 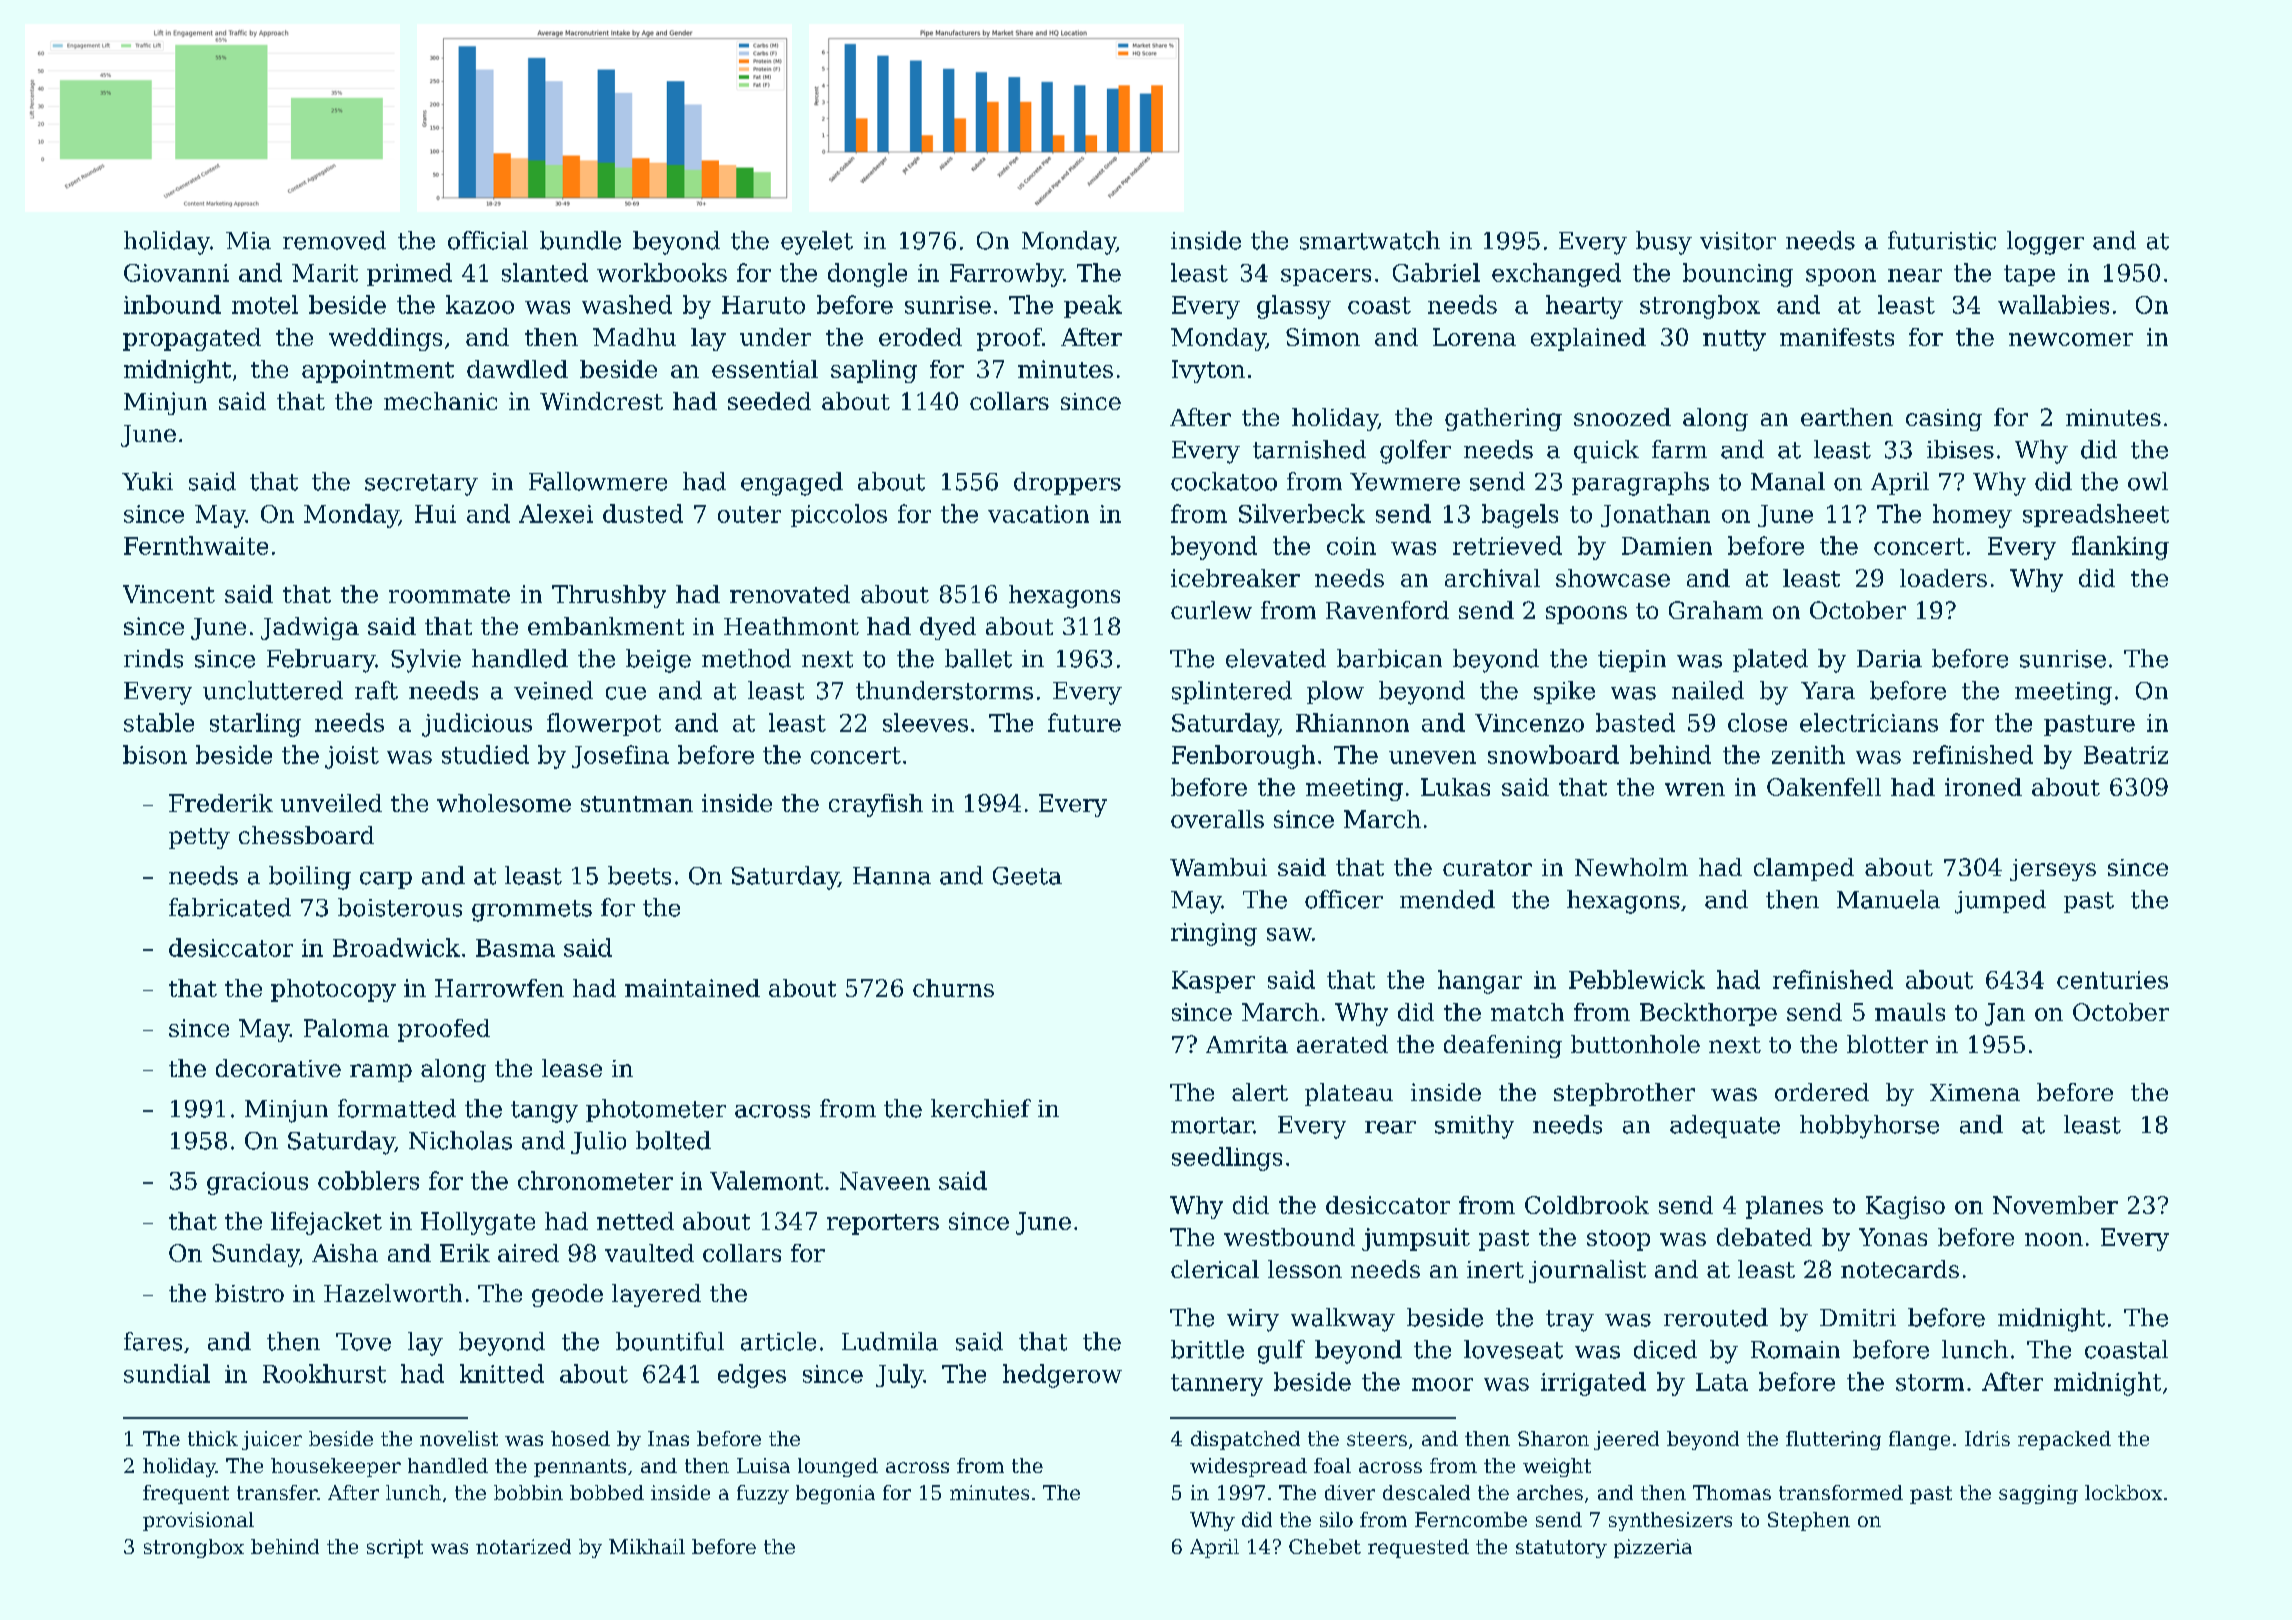 What do you see at coordinates (607, 1492) in the document?
I see `bobbed` at bounding box center [607, 1492].
